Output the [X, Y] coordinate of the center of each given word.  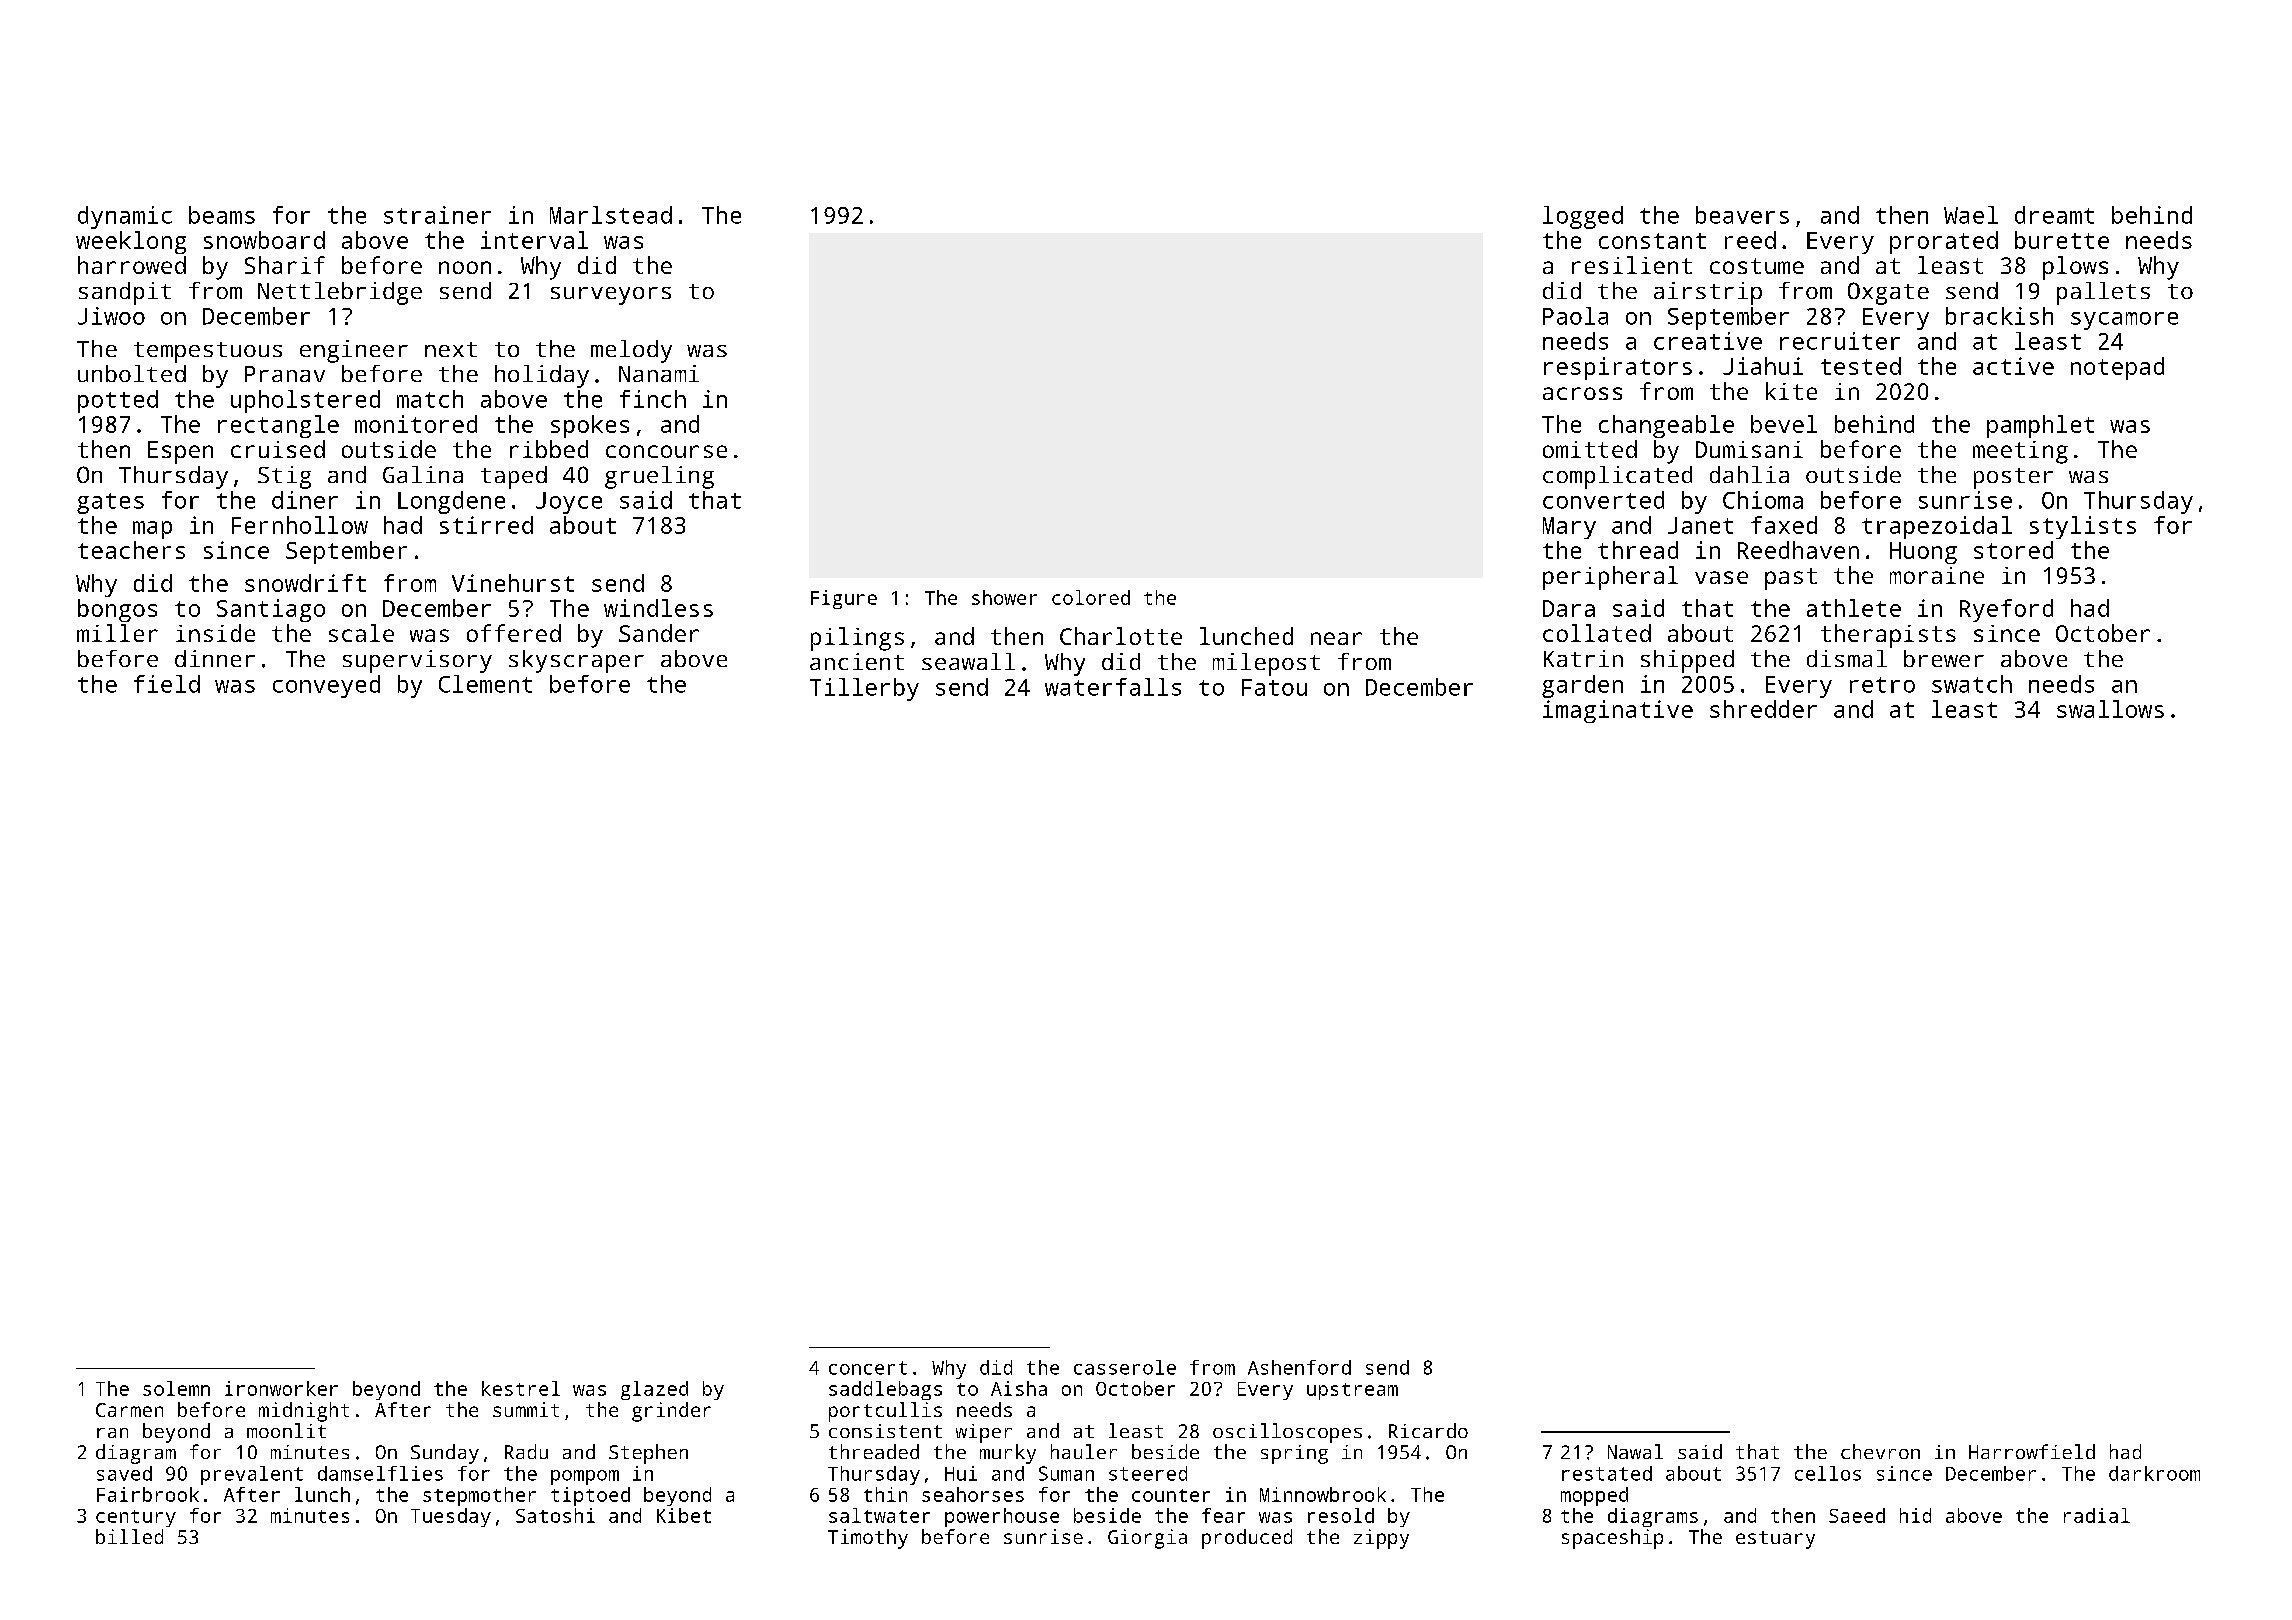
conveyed [326, 686]
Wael [1971, 215]
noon [465, 267]
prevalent [252, 1475]
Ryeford [2006, 610]
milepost [1266, 664]
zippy [1381, 1539]
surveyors [611, 296]
